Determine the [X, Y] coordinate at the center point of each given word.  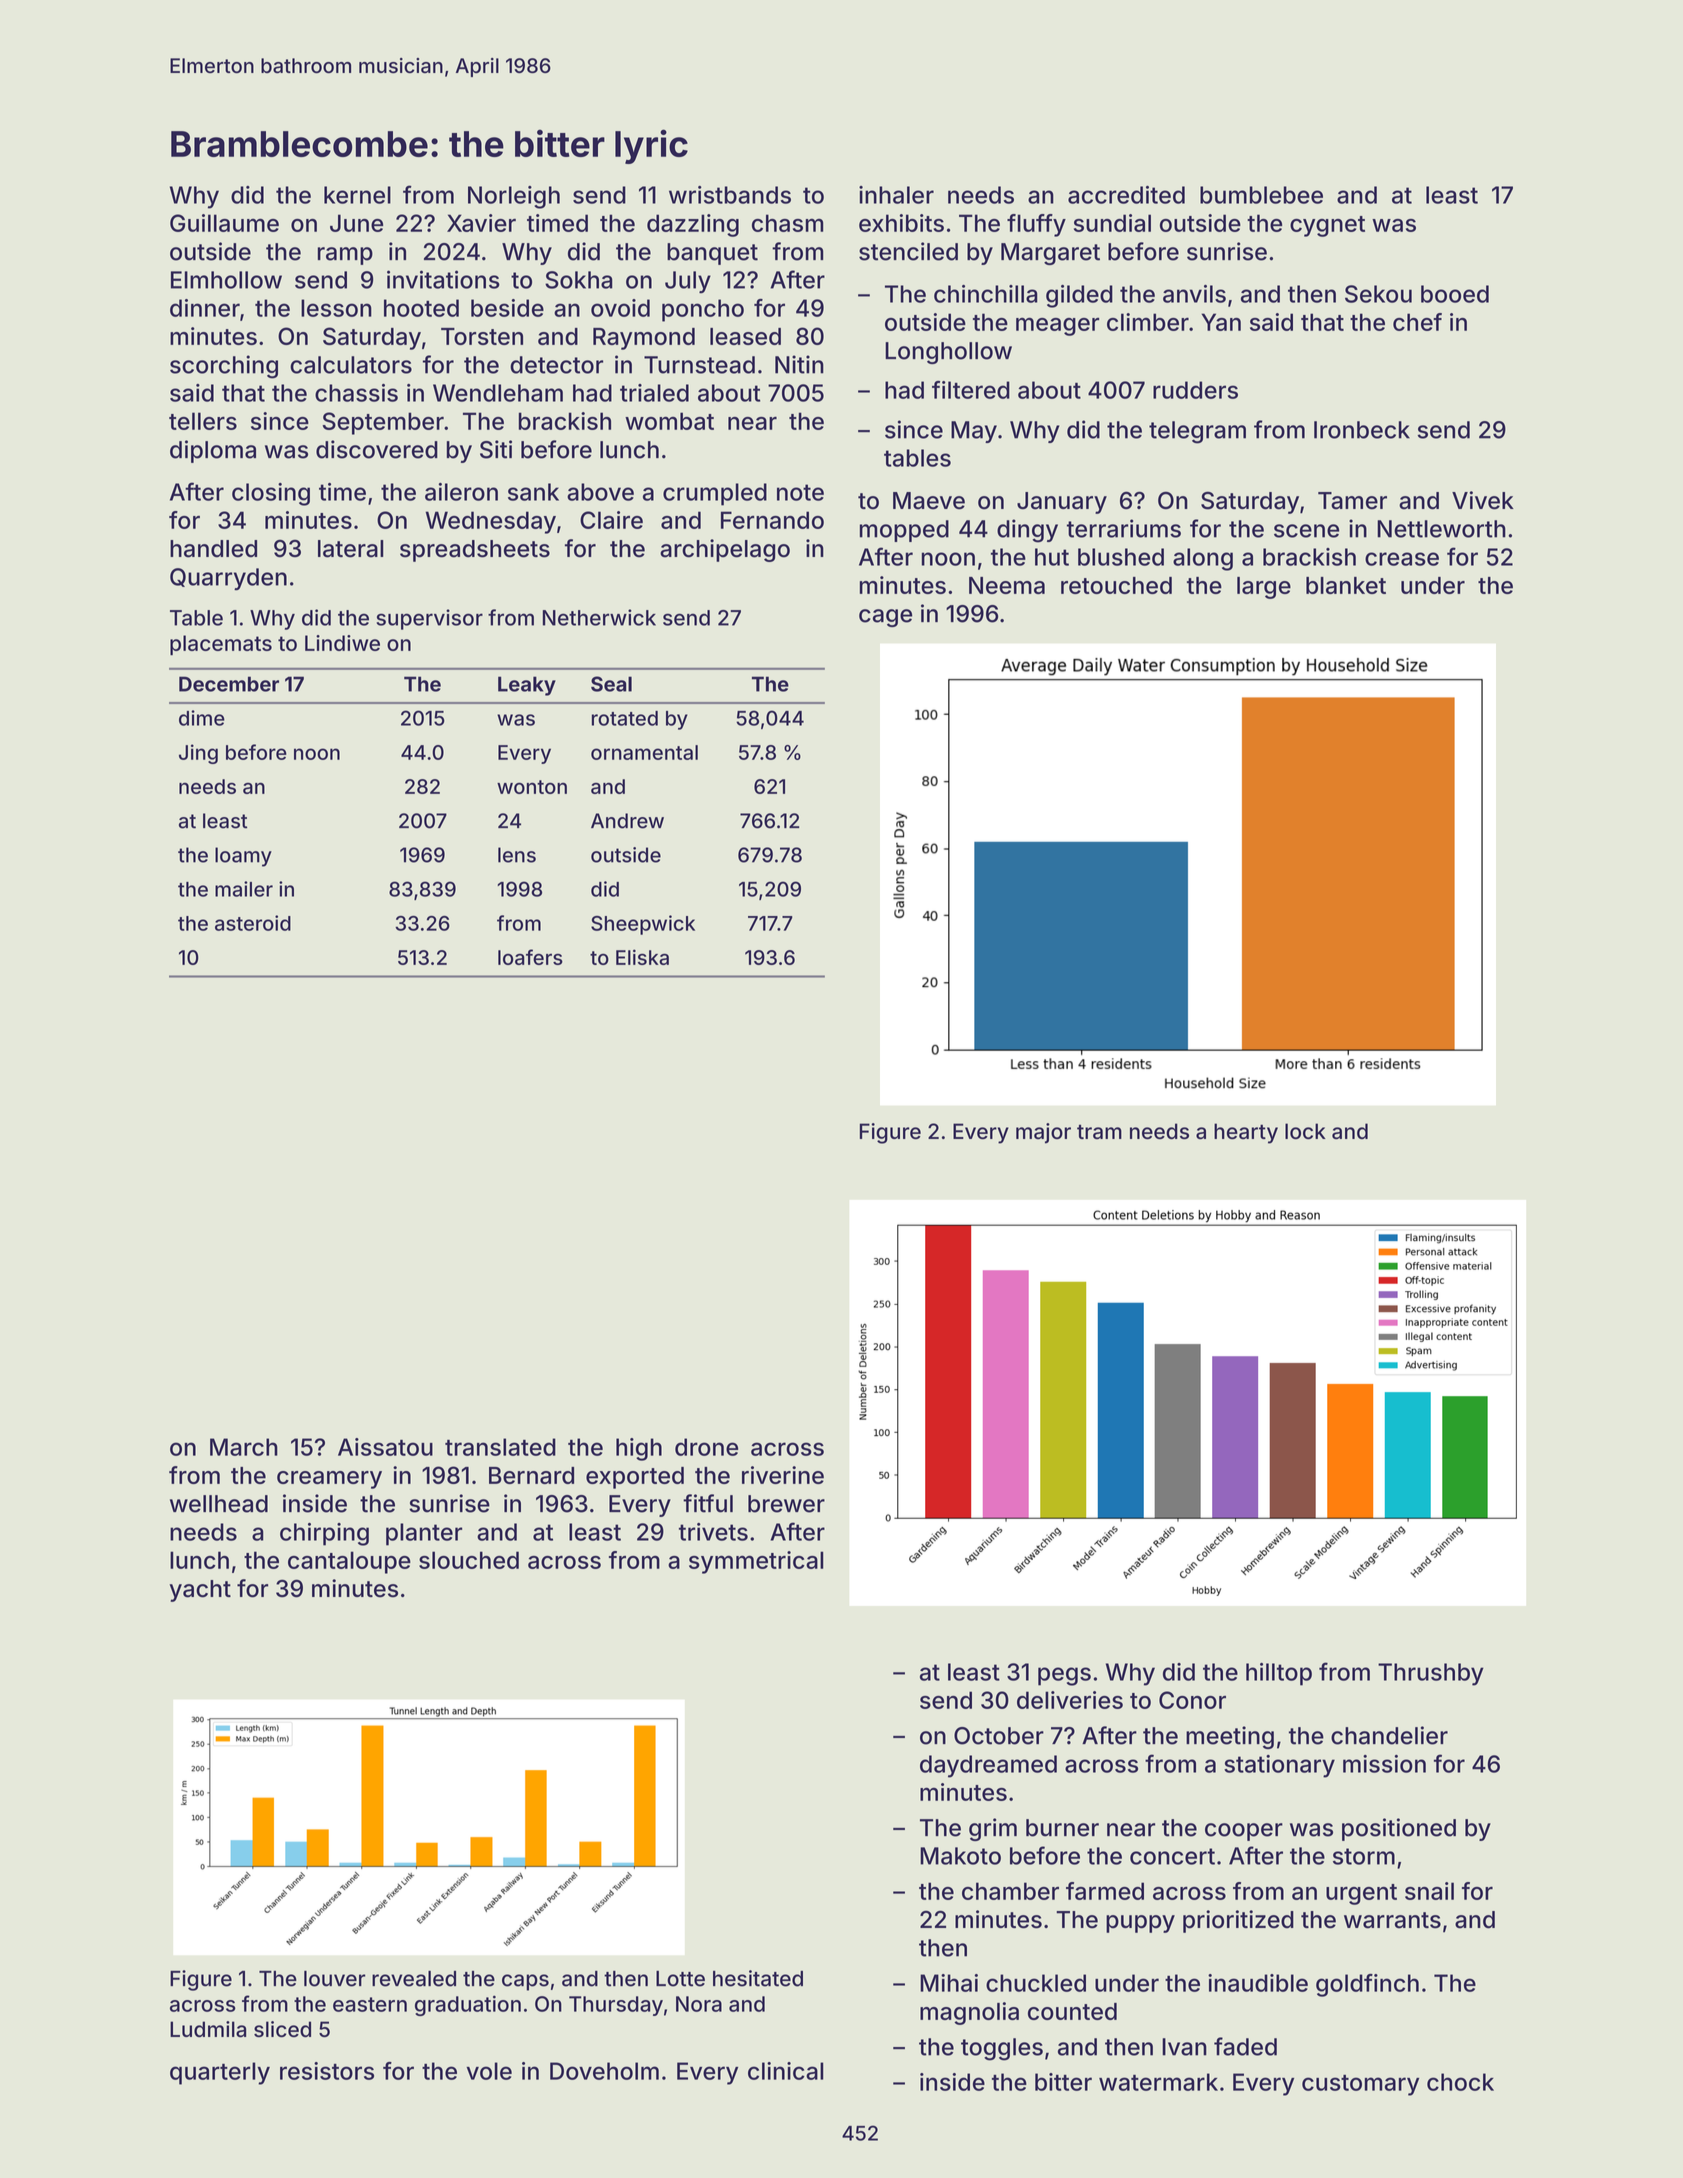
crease [1402, 559]
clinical [786, 2071]
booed [1455, 294]
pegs [1064, 1676]
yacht [200, 1591]
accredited [1126, 195]
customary [1360, 2085]
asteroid [253, 923]
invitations [443, 279]
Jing [198, 754]
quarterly [220, 2073]
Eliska [642, 957]
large [1264, 588]
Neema [1007, 585]
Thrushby [1431, 1674]
